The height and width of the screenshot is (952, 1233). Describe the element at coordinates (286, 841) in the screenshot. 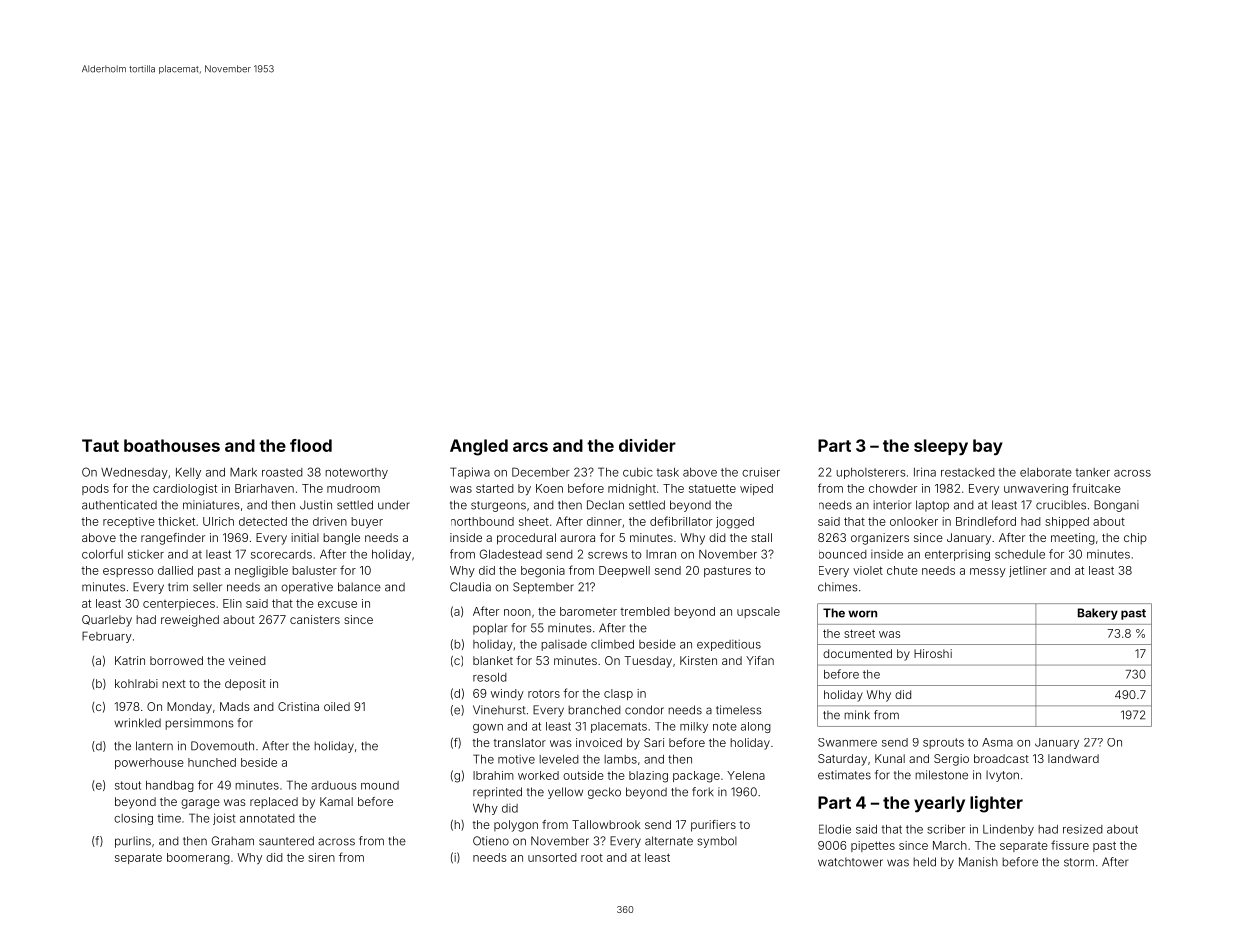

I see `sauntered` at that location.
